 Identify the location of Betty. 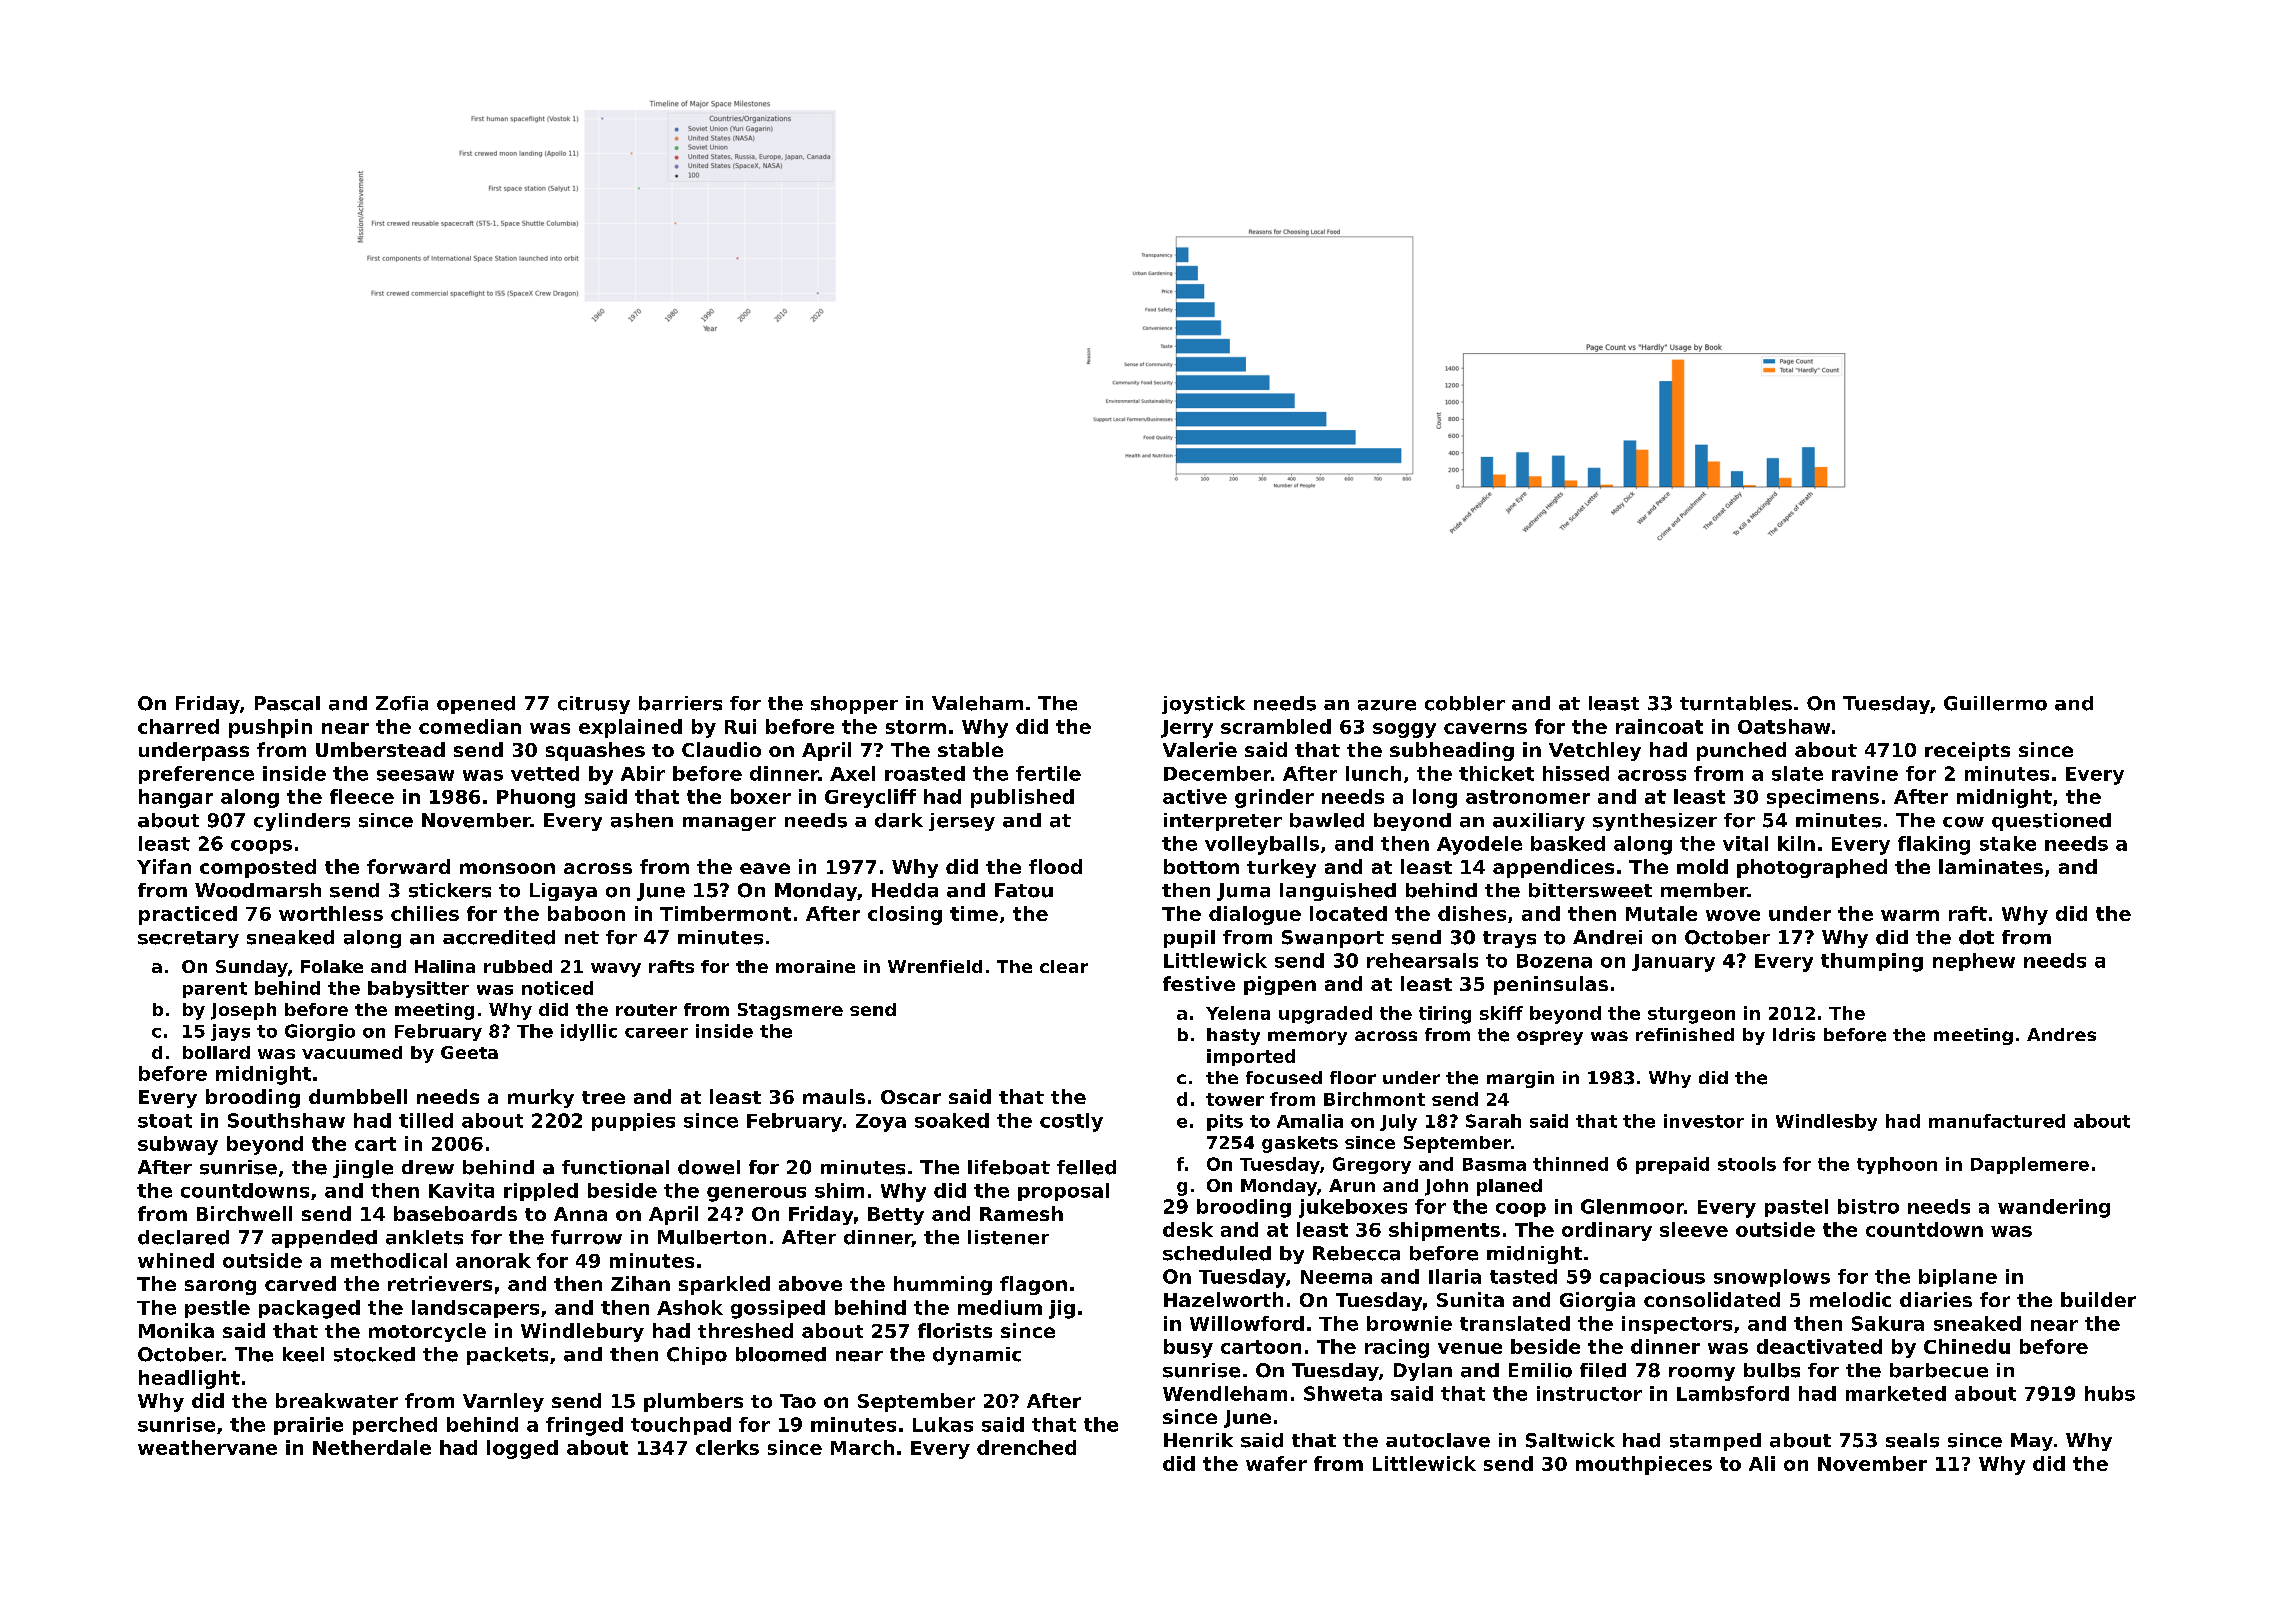
(896, 1216).
